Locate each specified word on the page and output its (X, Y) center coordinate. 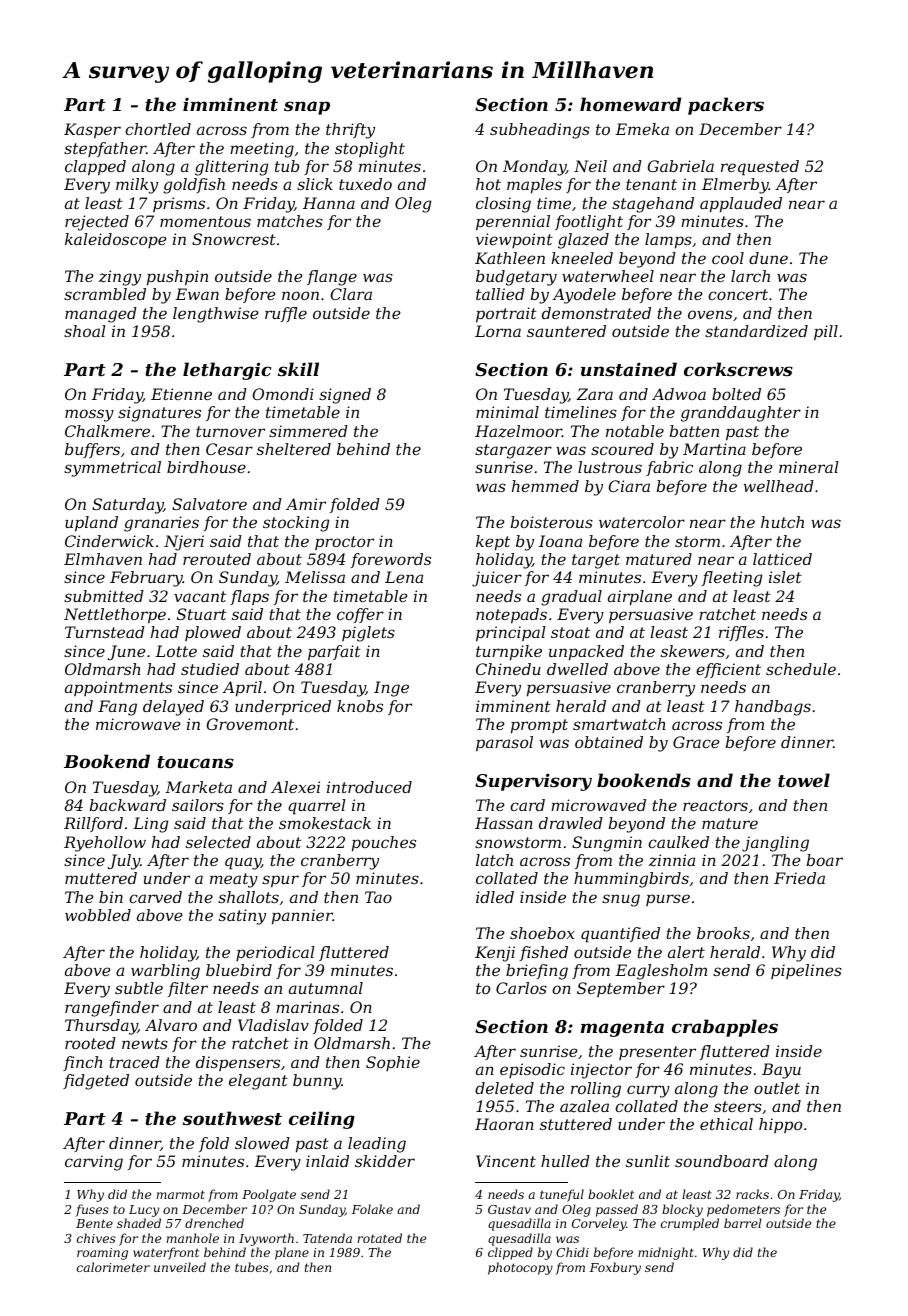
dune (768, 258)
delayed (173, 708)
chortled (158, 129)
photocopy (520, 1268)
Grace (696, 742)
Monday (534, 168)
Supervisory (533, 782)
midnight (666, 1253)
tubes (252, 1267)
